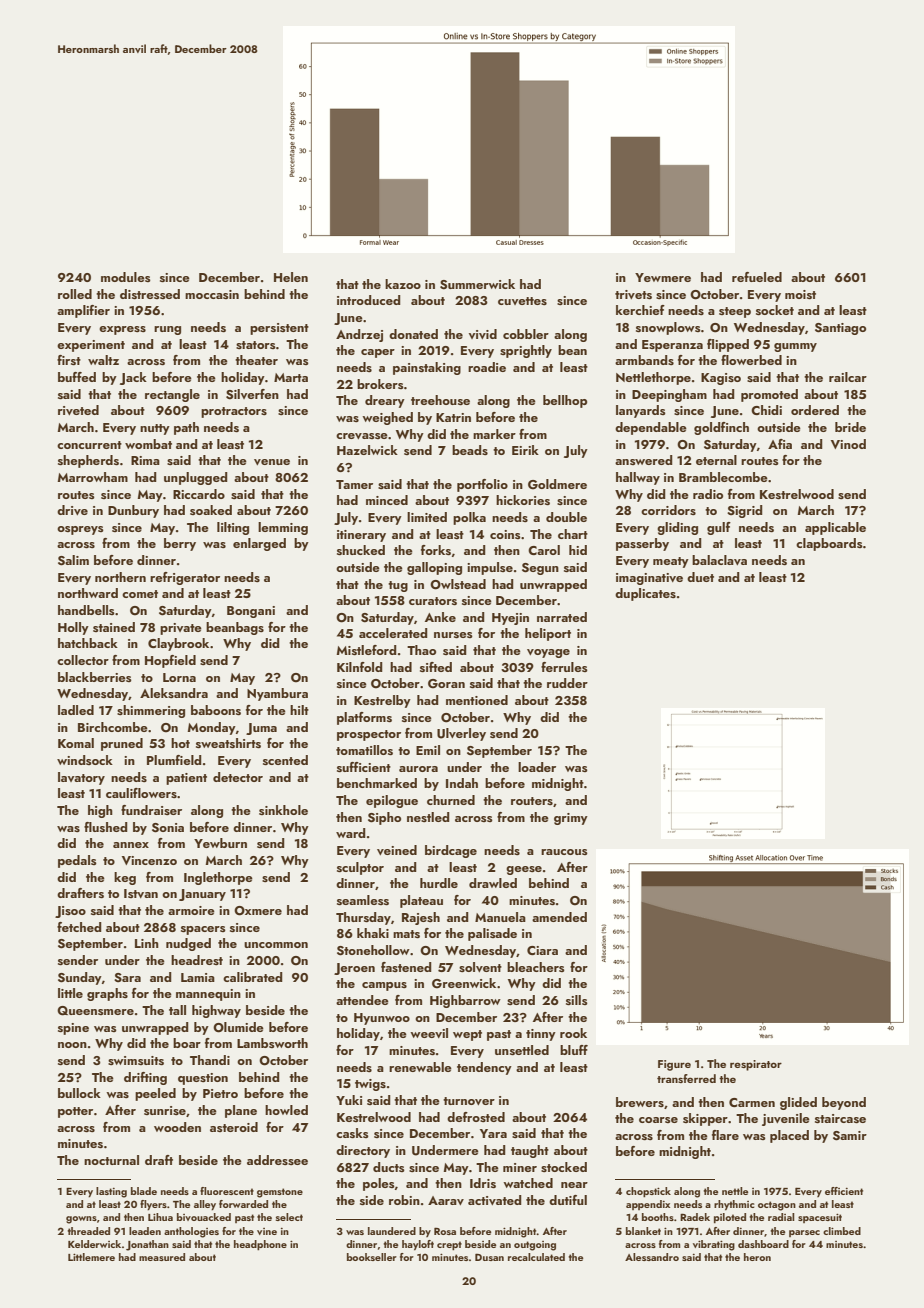 The height and width of the screenshot is (1308, 924). Describe the element at coordinates (476, 1117) in the screenshot. I see `defrosted` at that location.
